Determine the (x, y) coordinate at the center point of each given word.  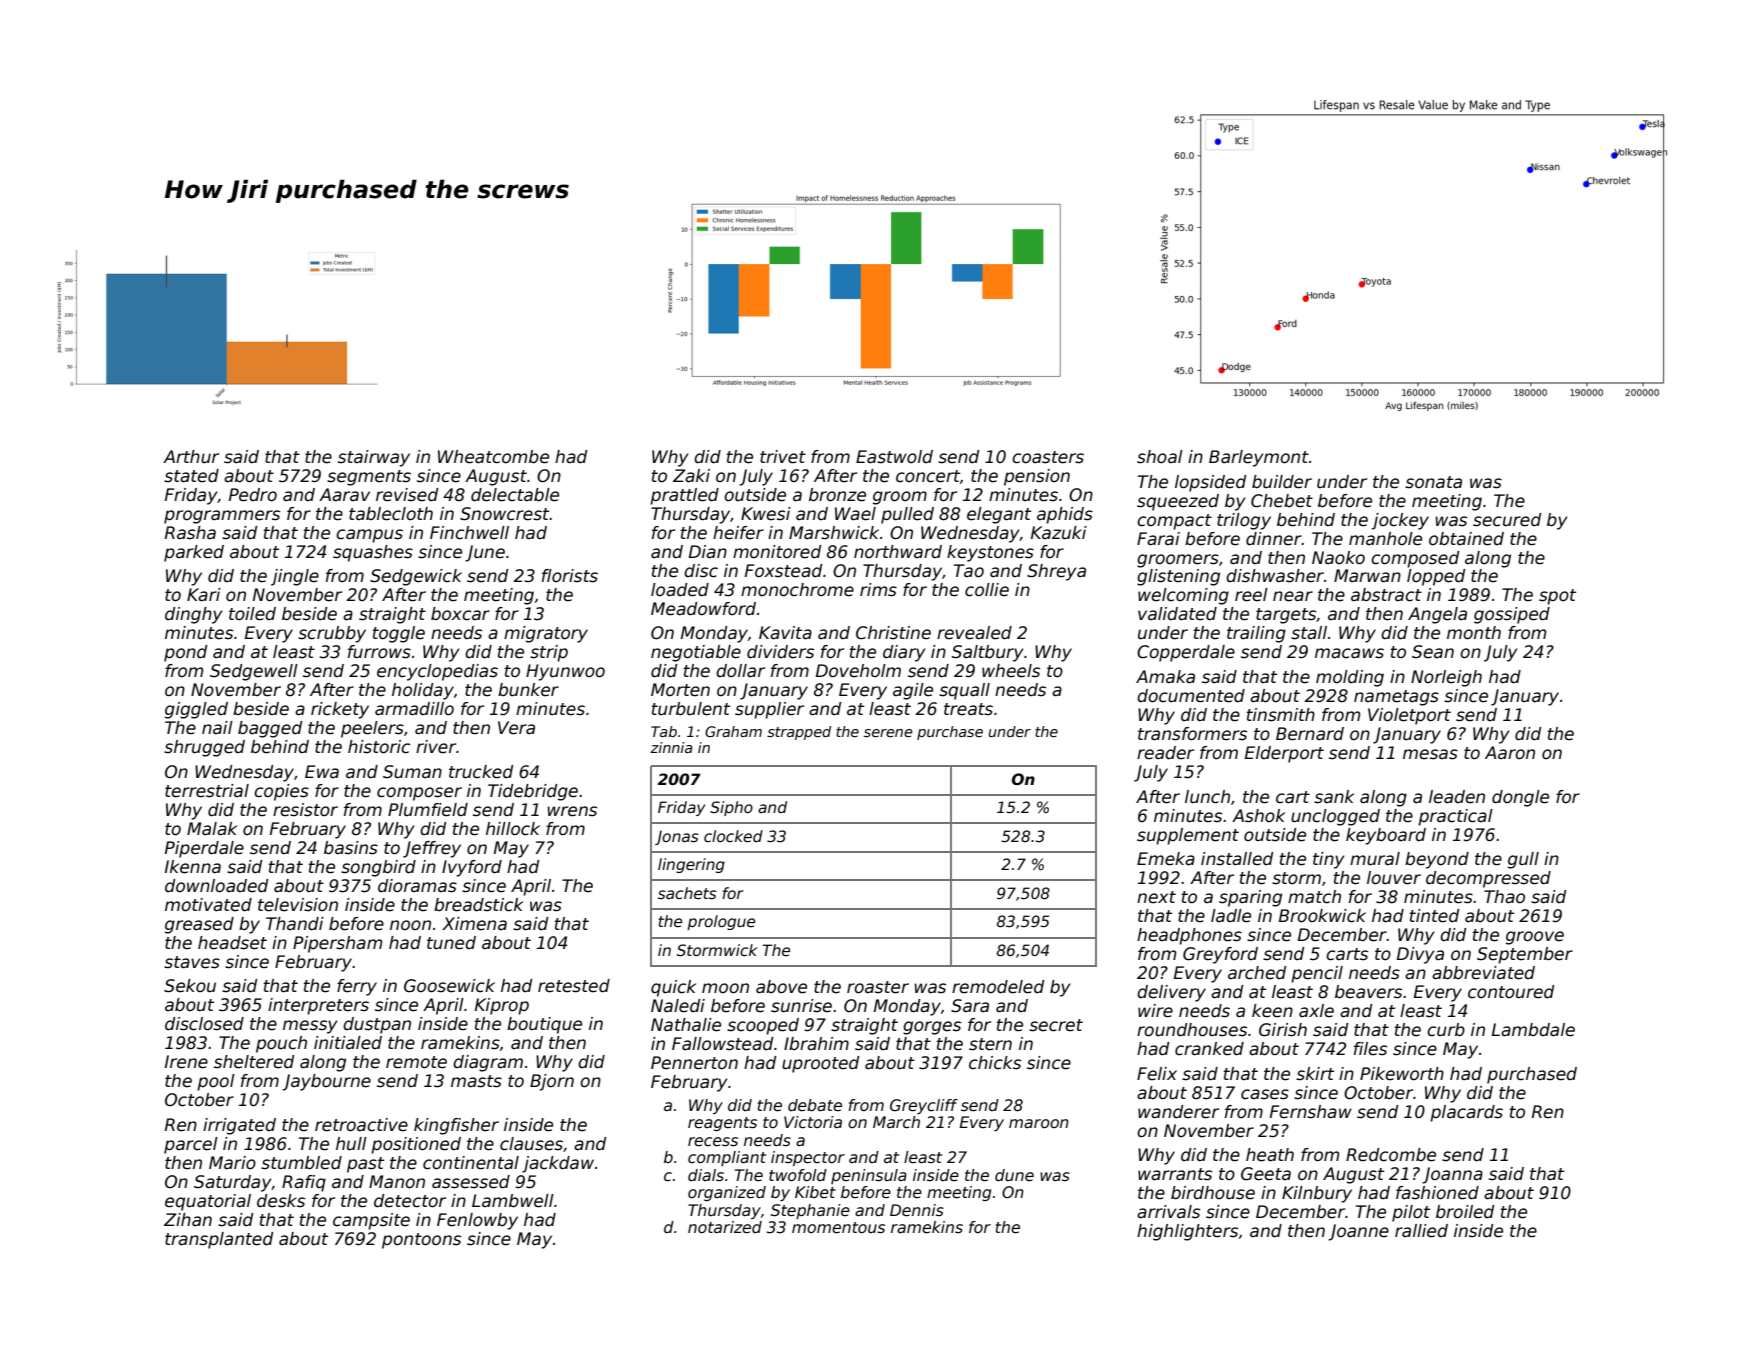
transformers (1192, 734)
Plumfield (428, 810)
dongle (1520, 798)
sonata (1433, 482)
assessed (471, 1182)
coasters (1048, 457)
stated (191, 476)
